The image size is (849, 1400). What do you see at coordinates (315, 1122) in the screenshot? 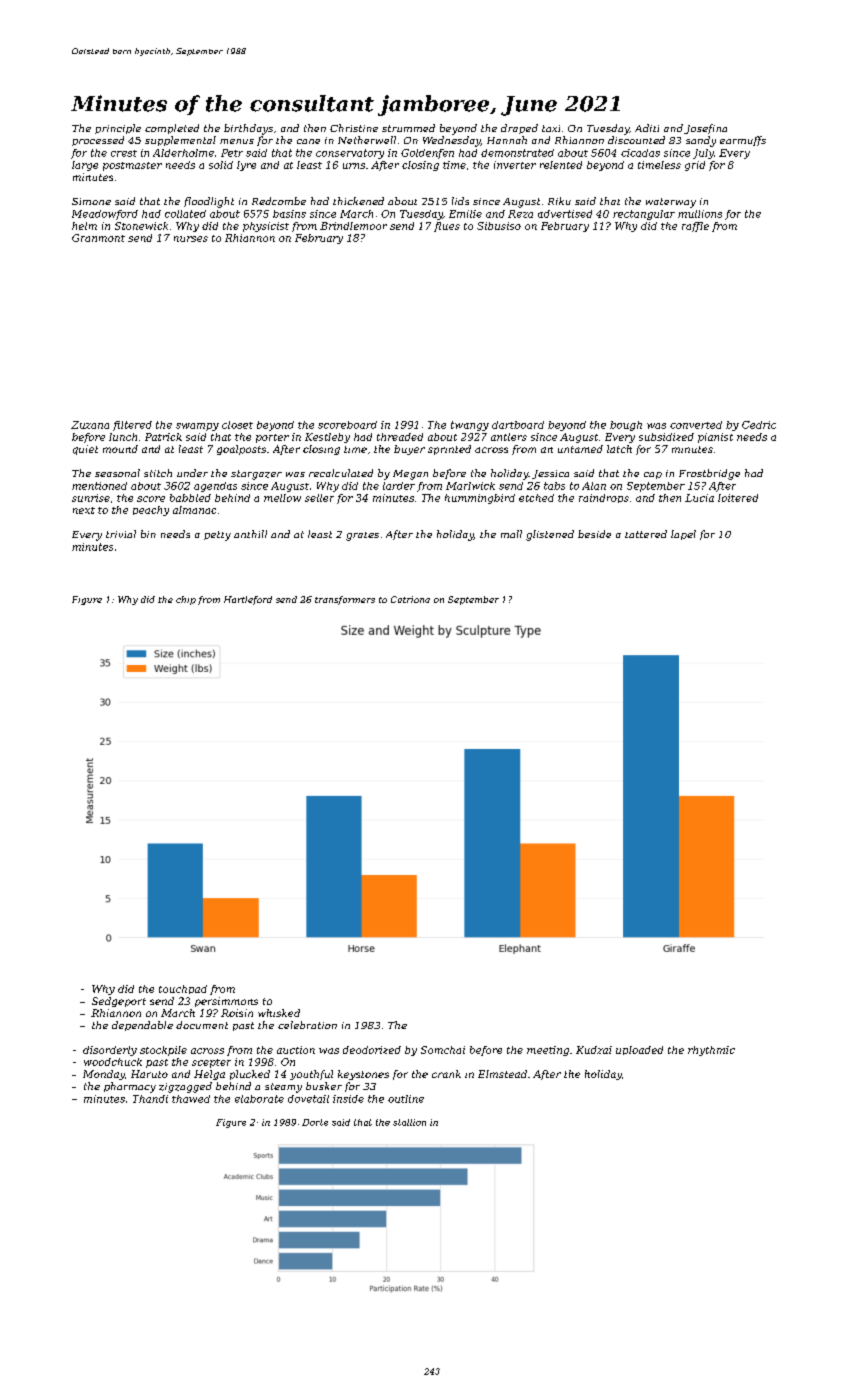
I see `Dorte` at bounding box center [315, 1122].
